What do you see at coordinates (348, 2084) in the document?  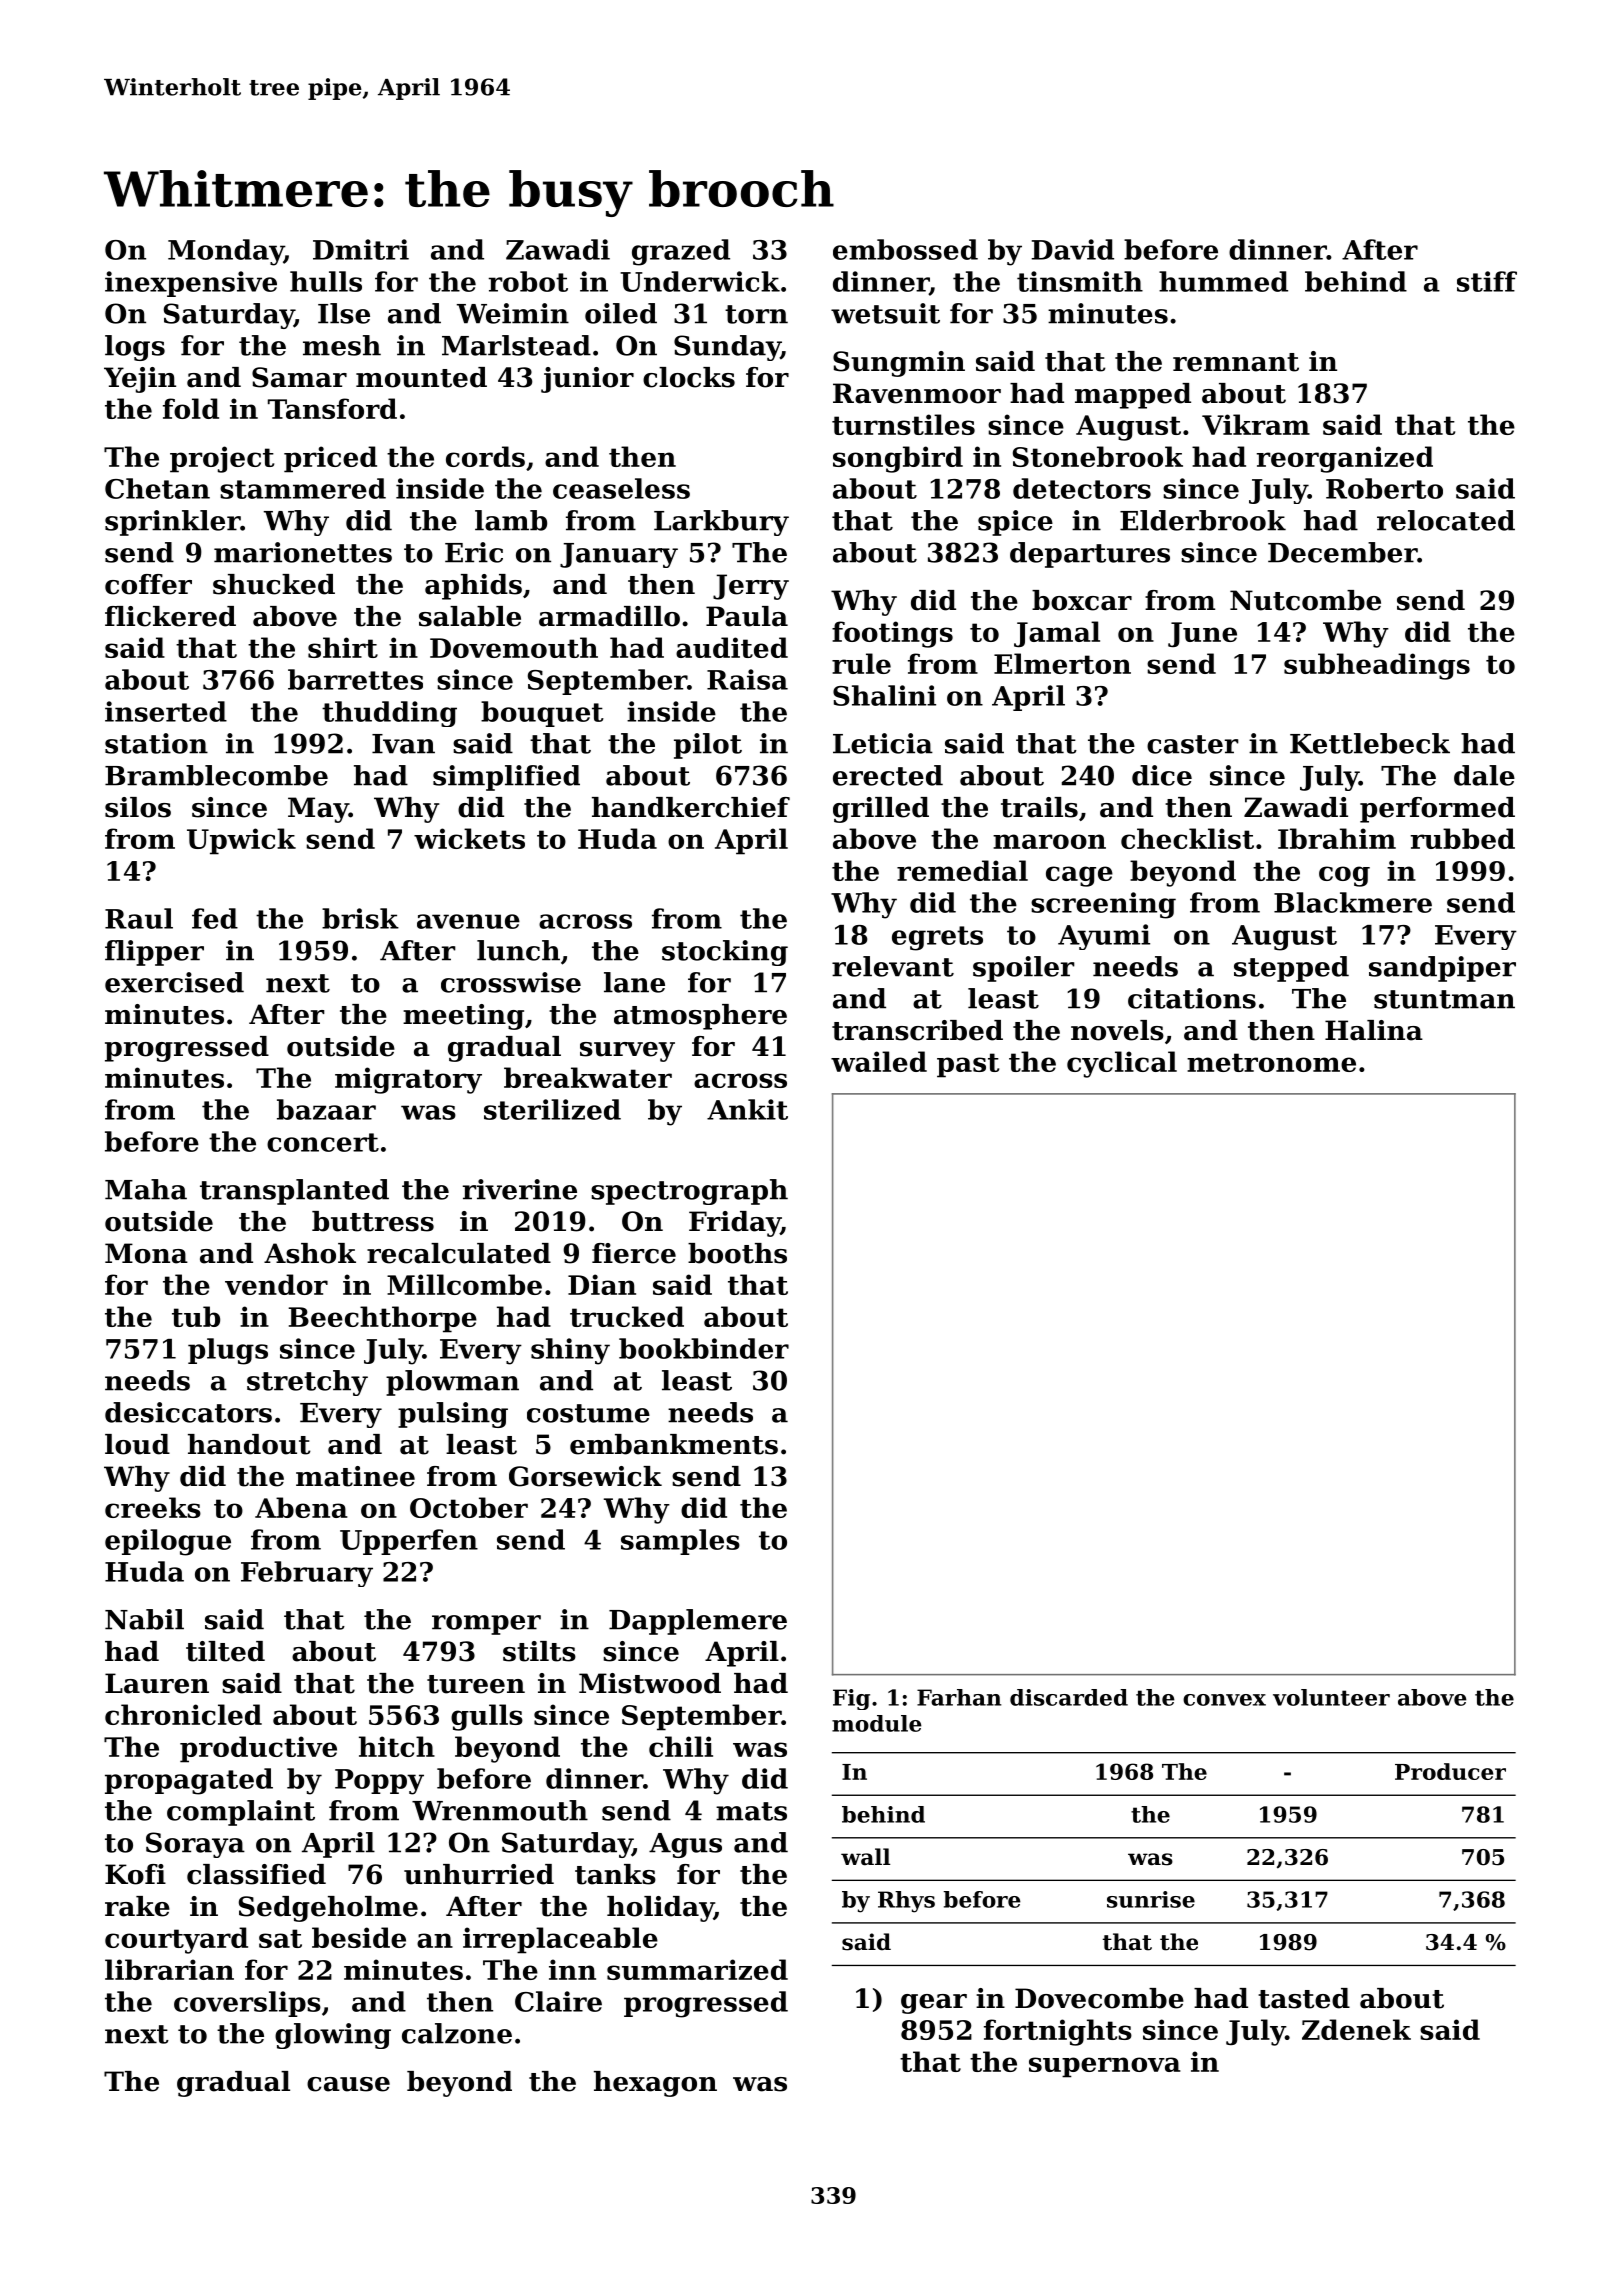 I see `cause` at bounding box center [348, 2084].
